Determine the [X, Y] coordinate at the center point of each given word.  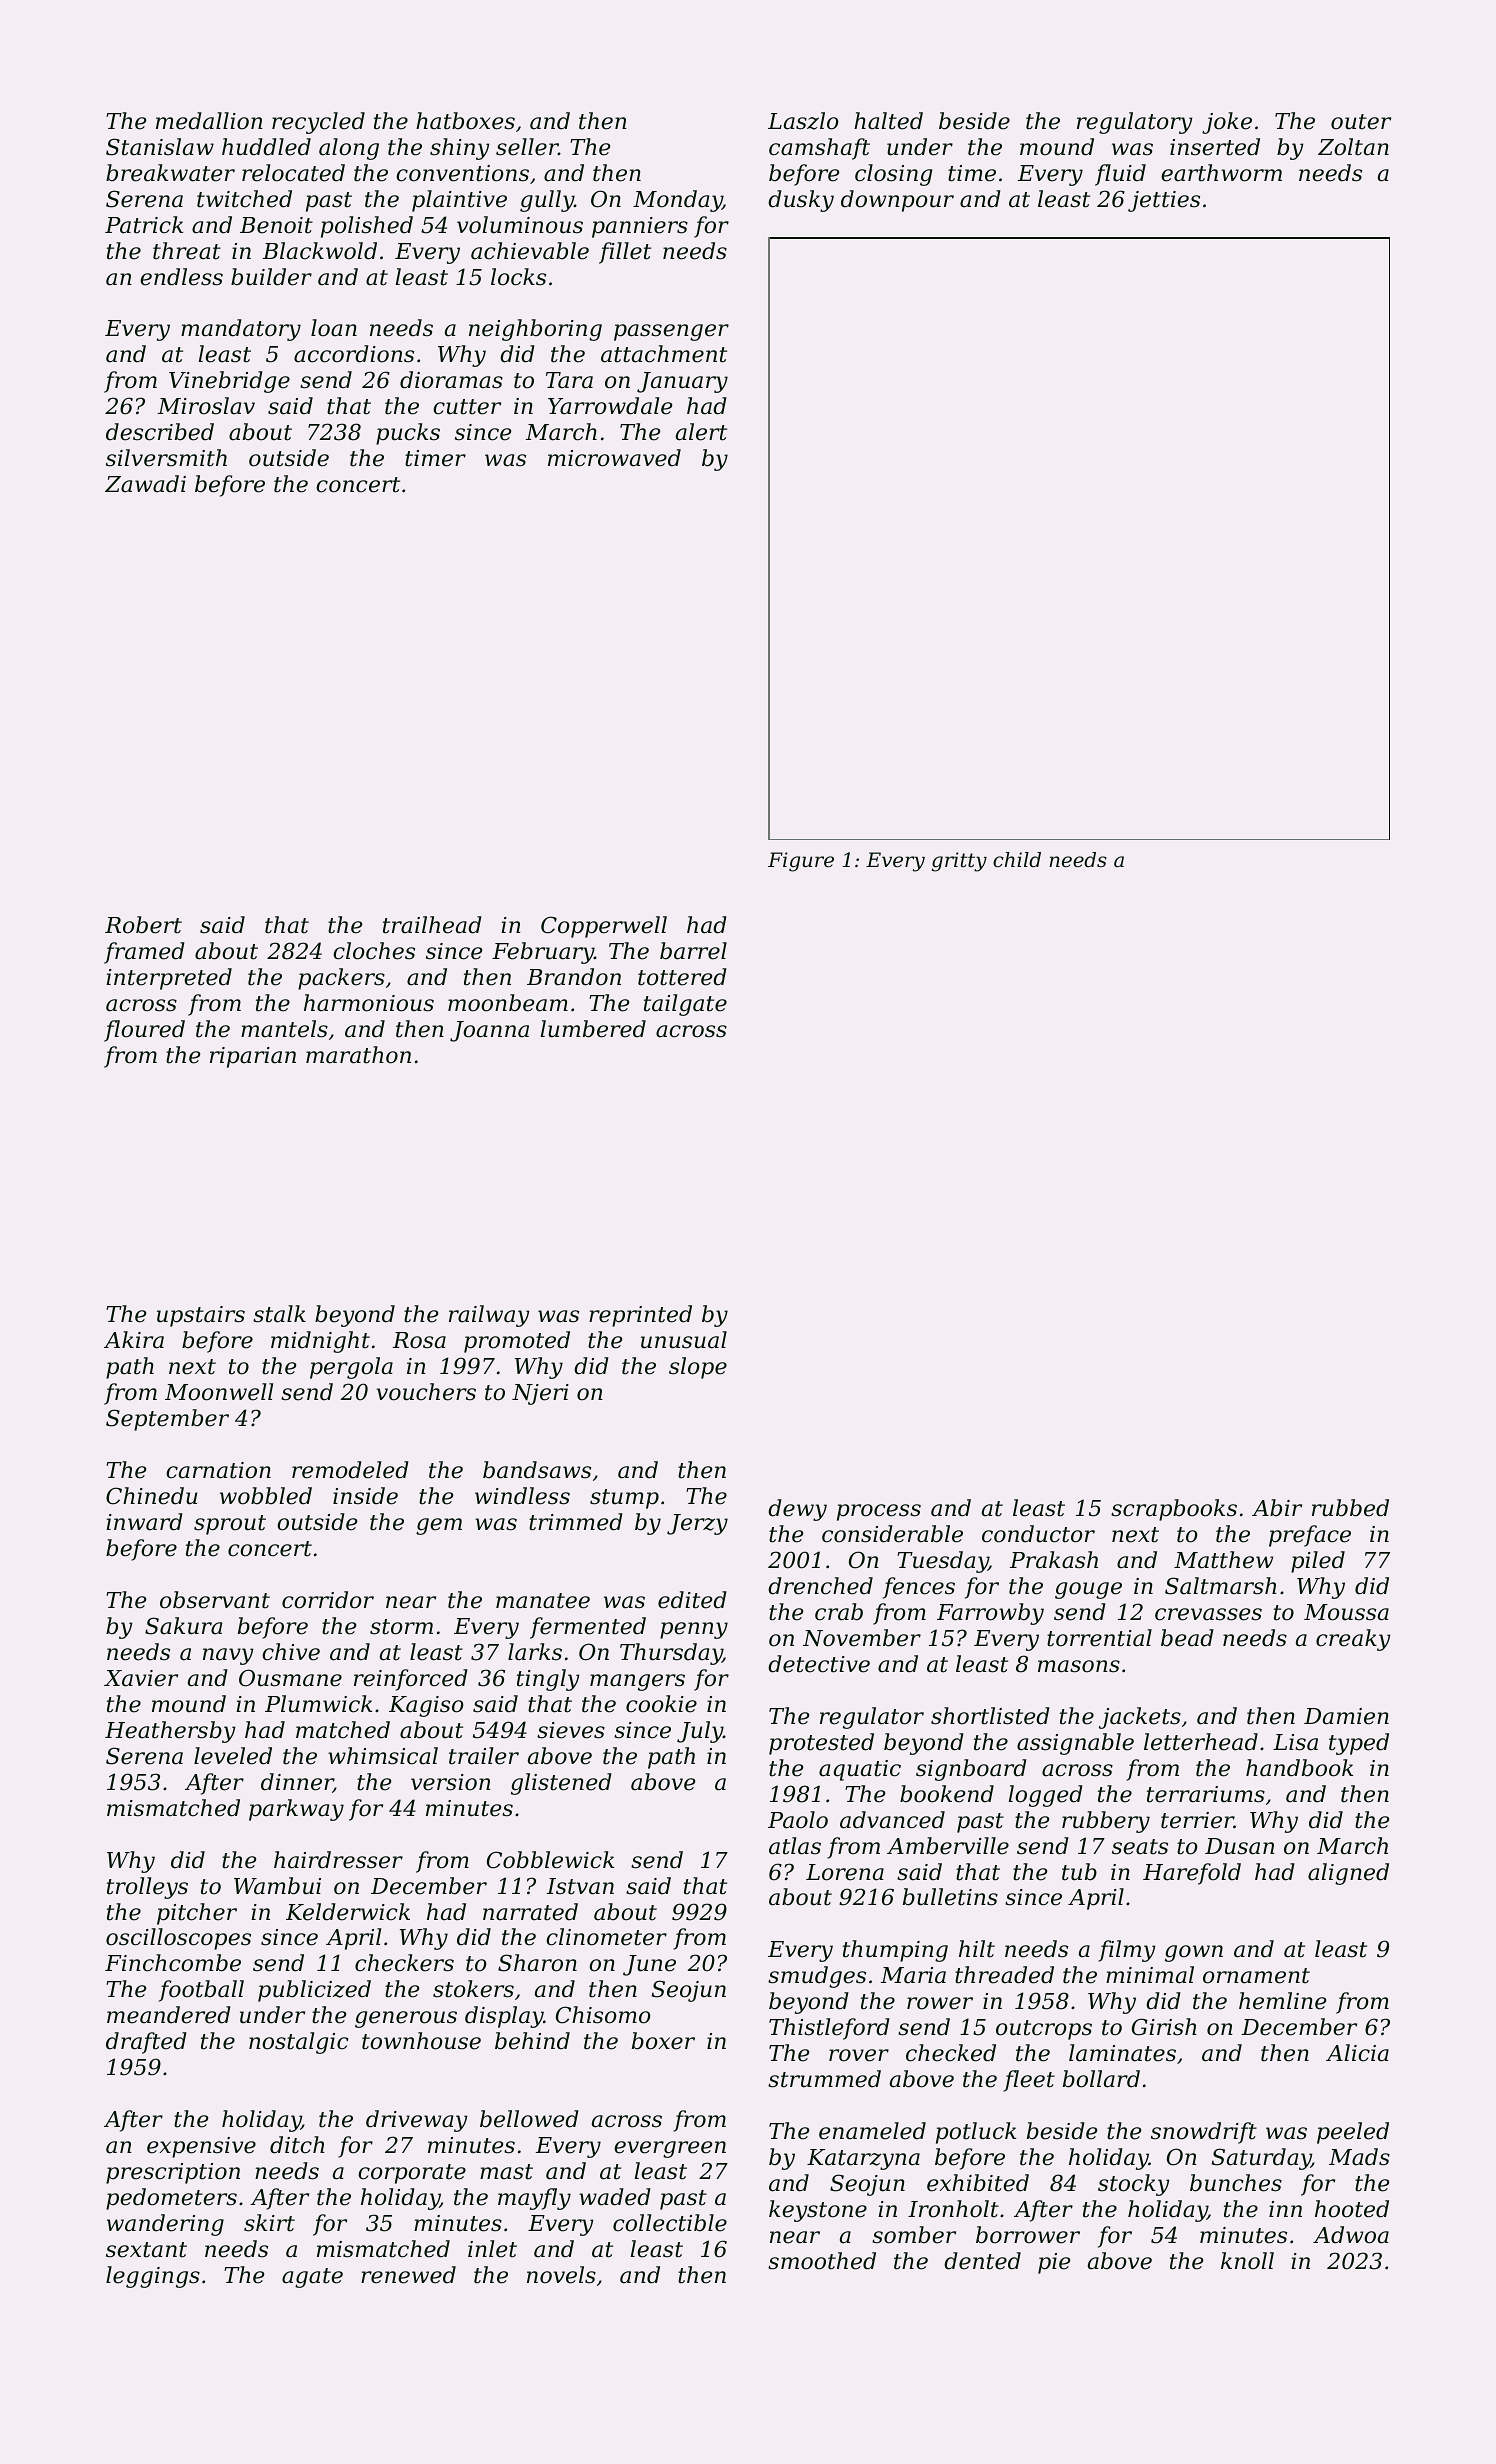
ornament [1256, 1976]
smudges [817, 1977]
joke [1227, 123]
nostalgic [299, 2043]
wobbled [266, 1496]
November [862, 1638]
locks [518, 277]
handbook [1299, 1768]
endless [181, 277]
